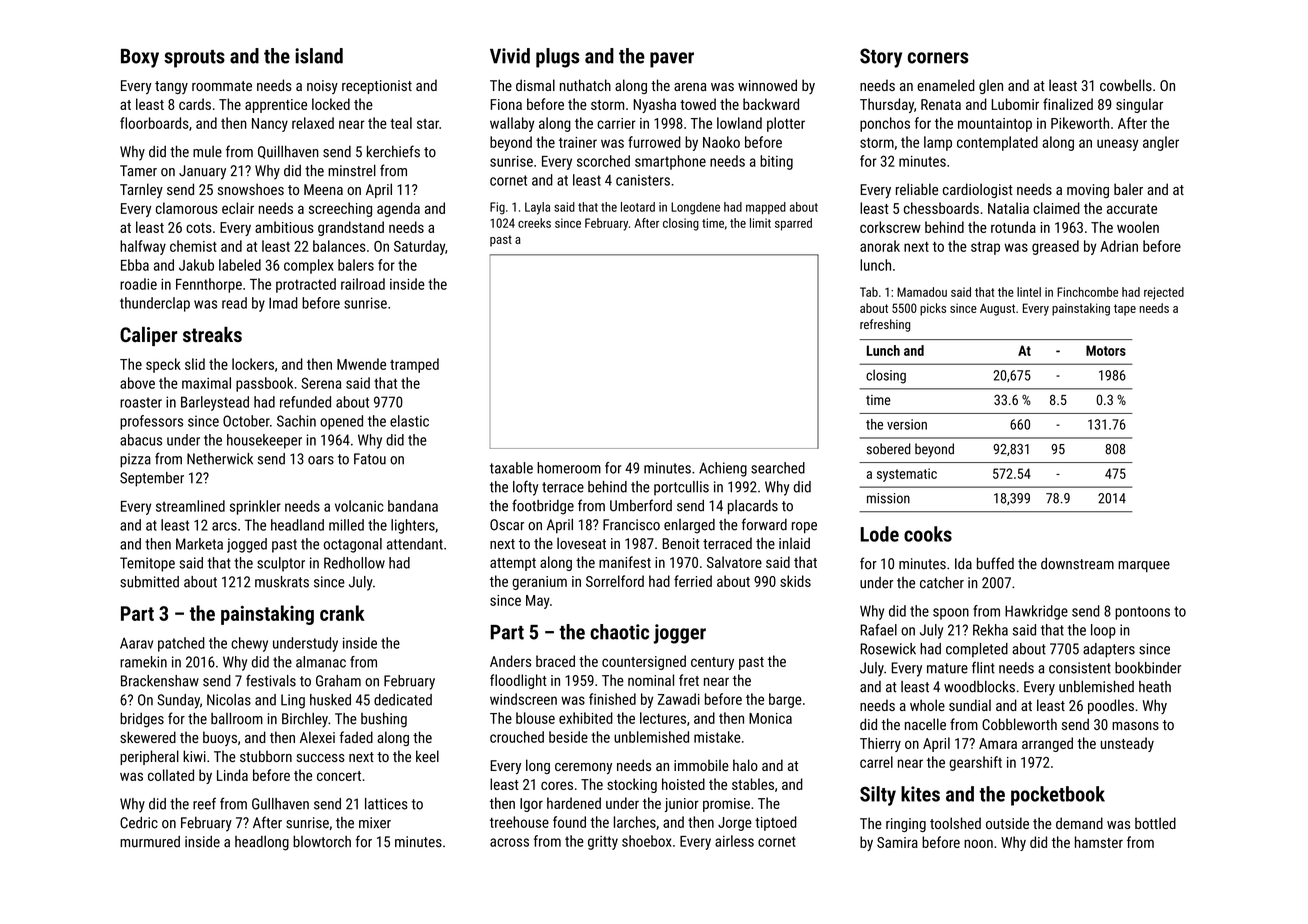  What do you see at coordinates (319, 56) in the screenshot?
I see `island` at bounding box center [319, 56].
